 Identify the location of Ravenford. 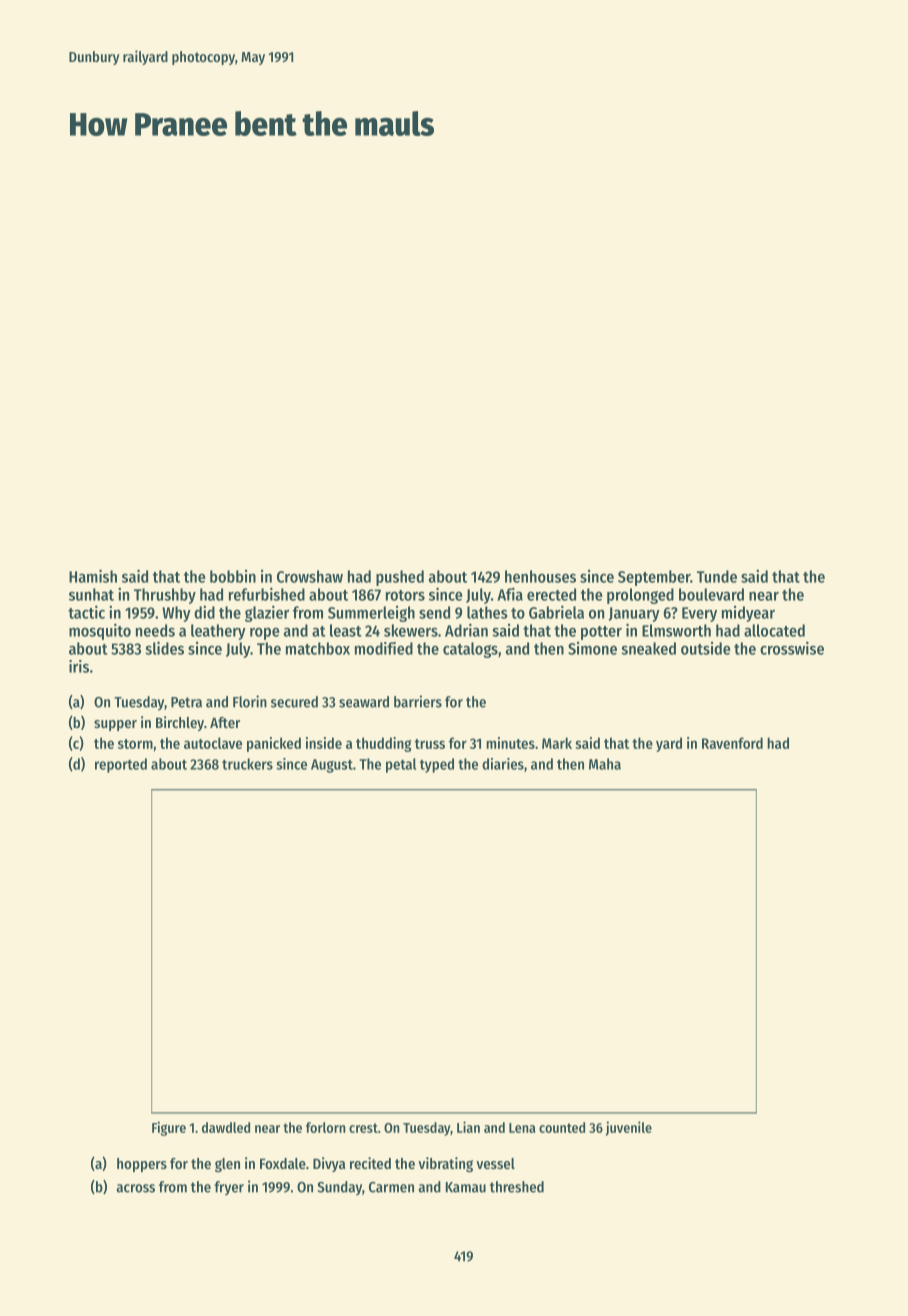
(732, 743).
